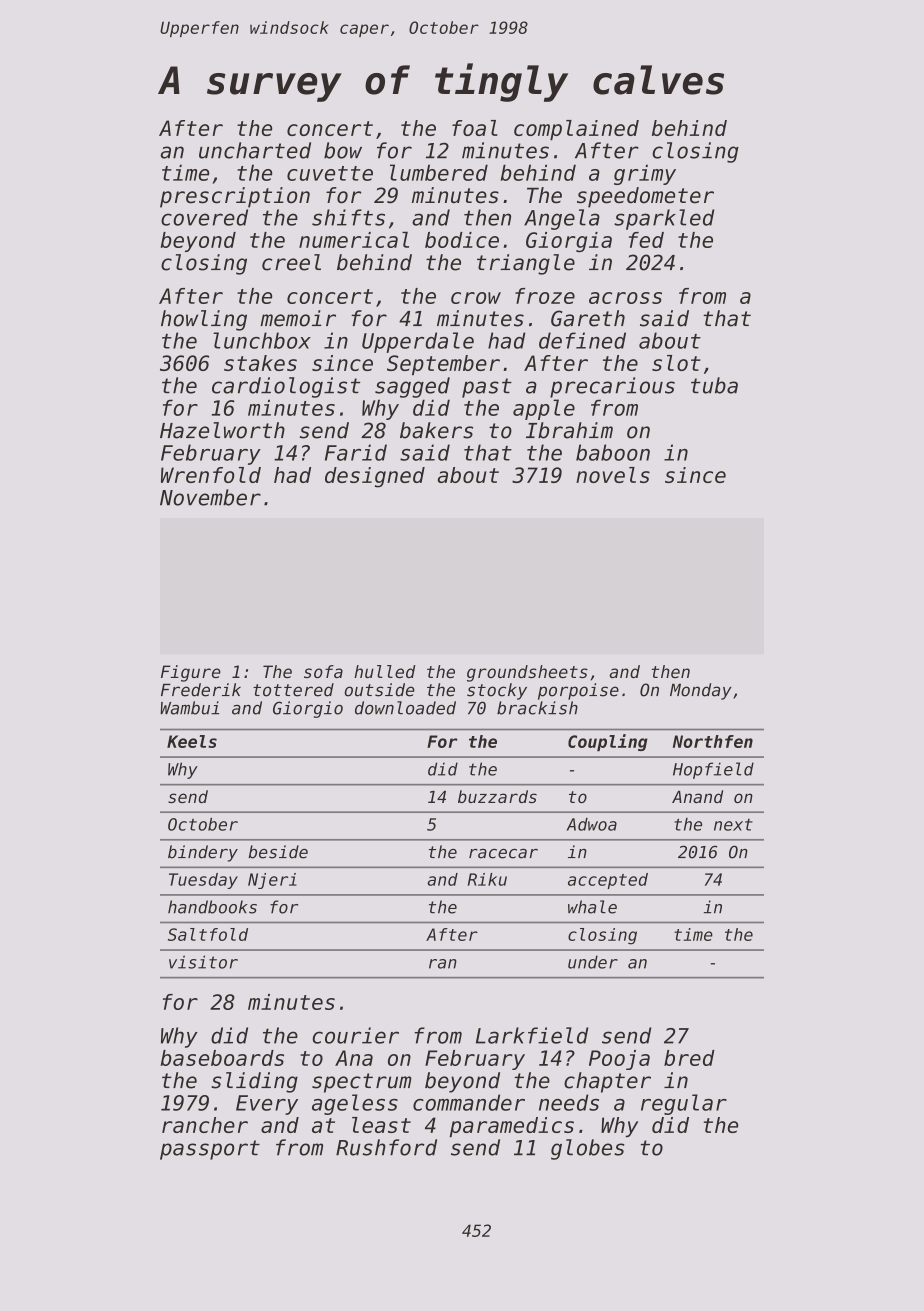 The width and height of the image is (924, 1311). What do you see at coordinates (576, 130) in the image?
I see `complained` at bounding box center [576, 130].
